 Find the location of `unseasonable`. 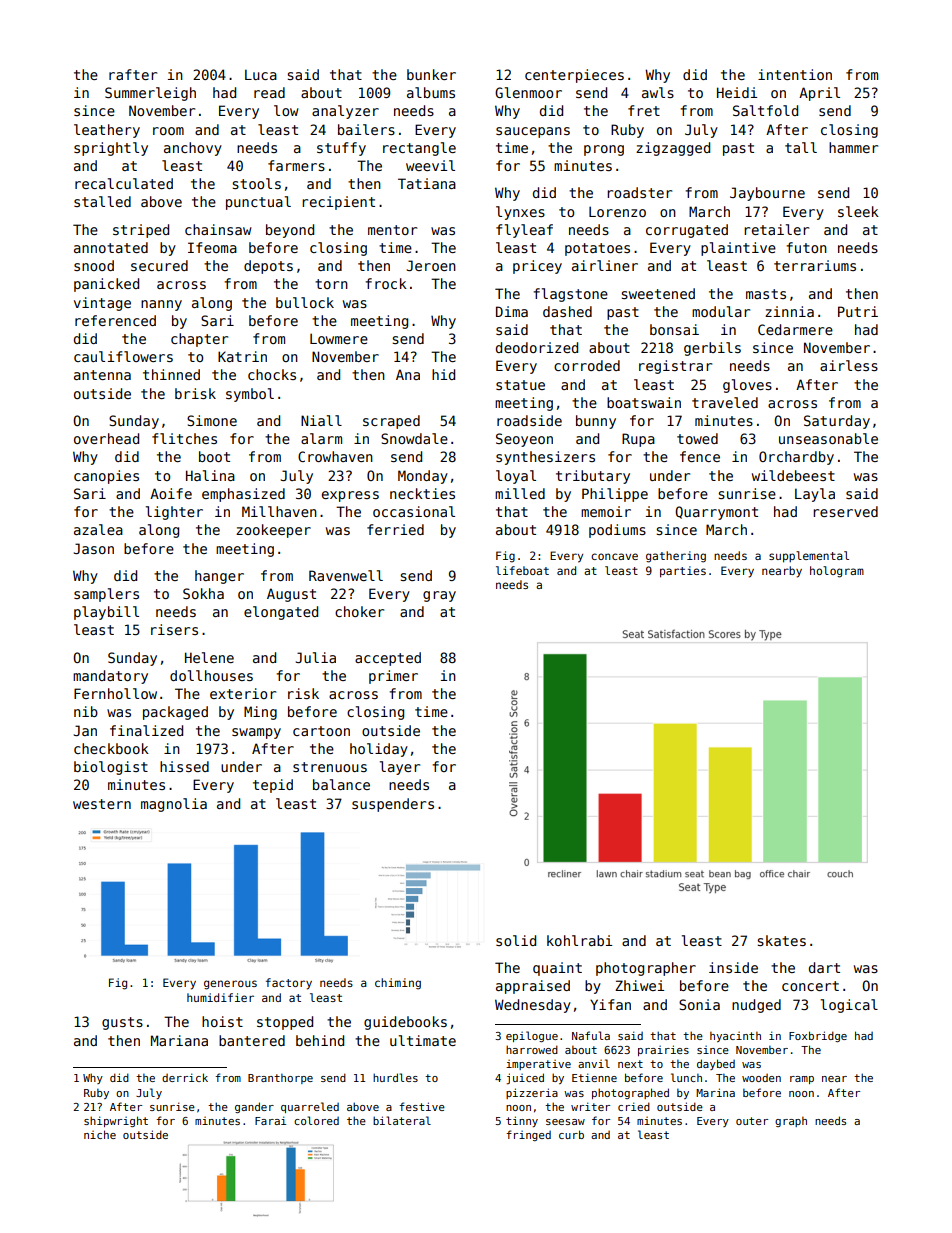

unseasonable is located at coordinates (828, 438).
